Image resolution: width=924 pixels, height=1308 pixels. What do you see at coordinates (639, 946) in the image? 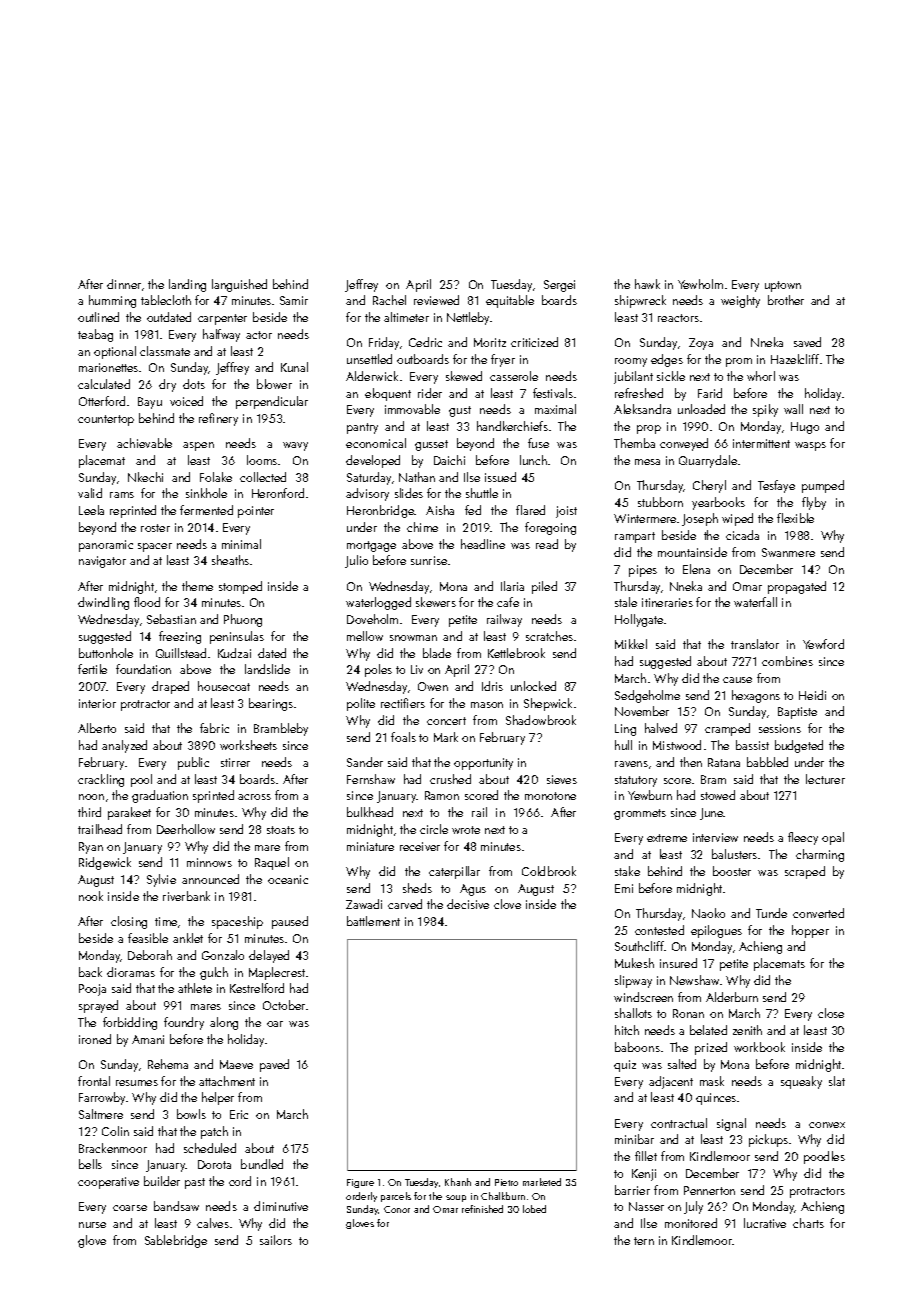
I see `Southcliff` at bounding box center [639, 946].
